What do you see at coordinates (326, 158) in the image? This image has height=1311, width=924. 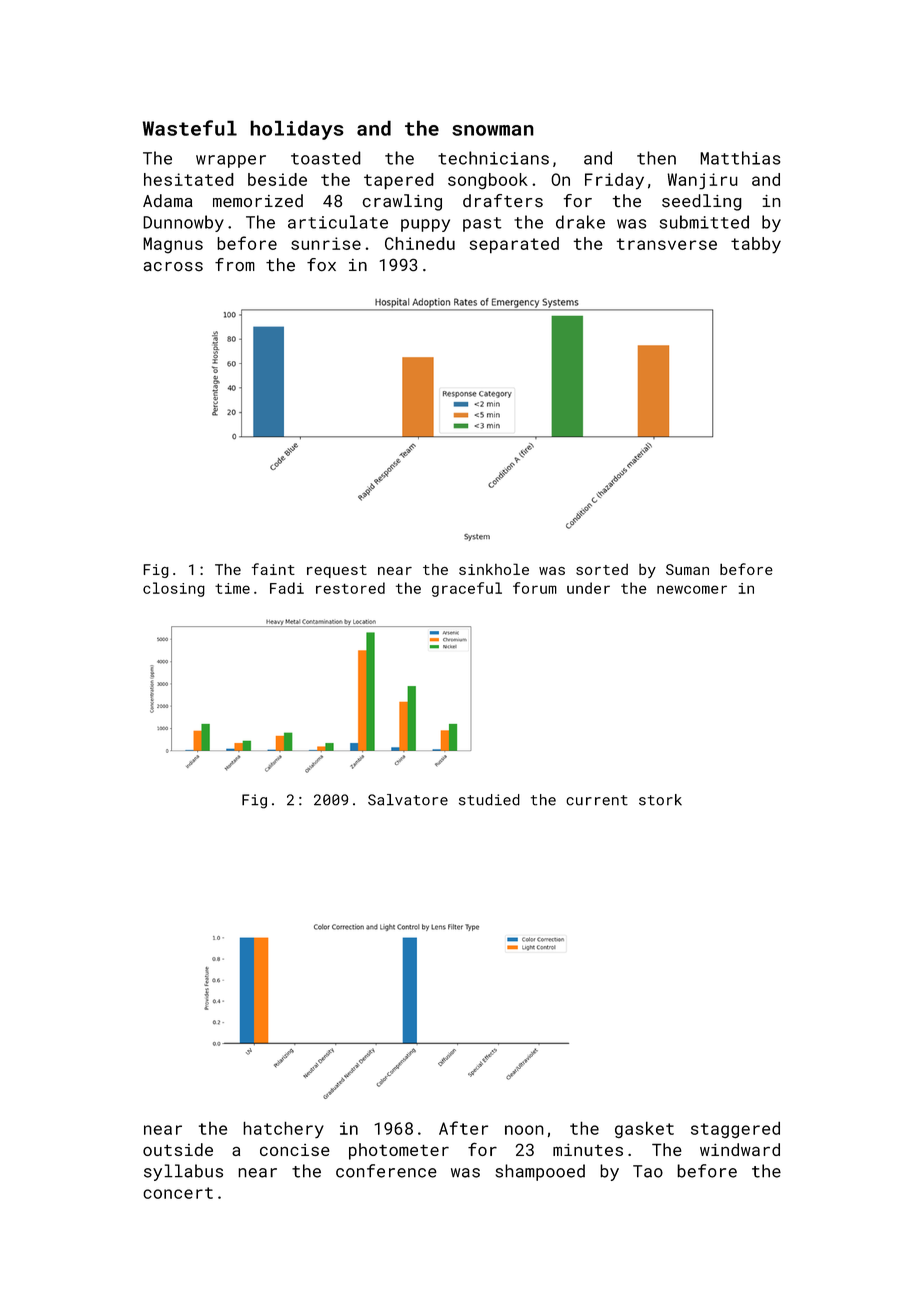 I see `toasted` at bounding box center [326, 158].
